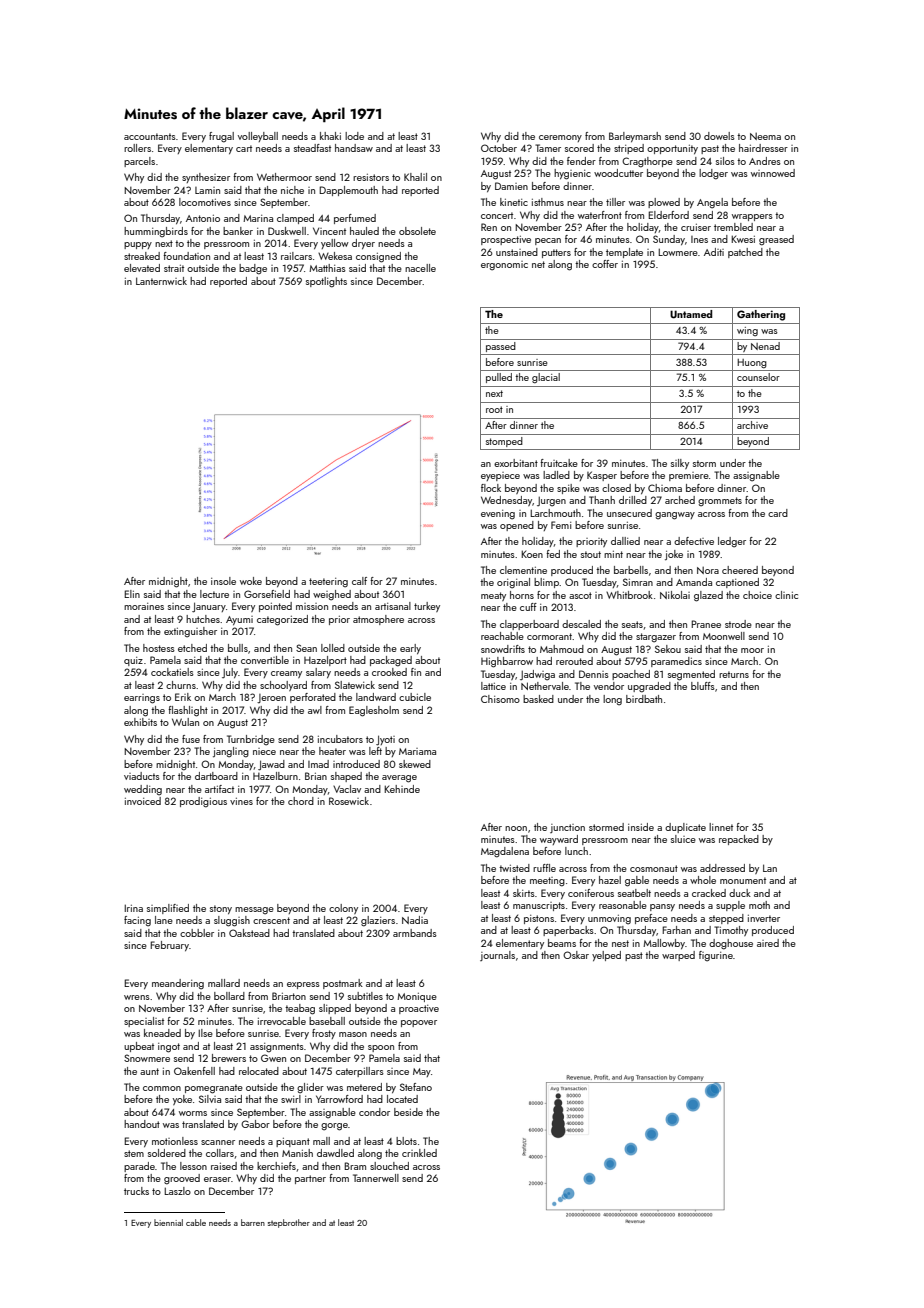 Image resolution: width=924 pixels, height=1308 pixels. What do you see at coordinates (768, 943) in the page?
I see `aired` at bounding box center [768, 943].
